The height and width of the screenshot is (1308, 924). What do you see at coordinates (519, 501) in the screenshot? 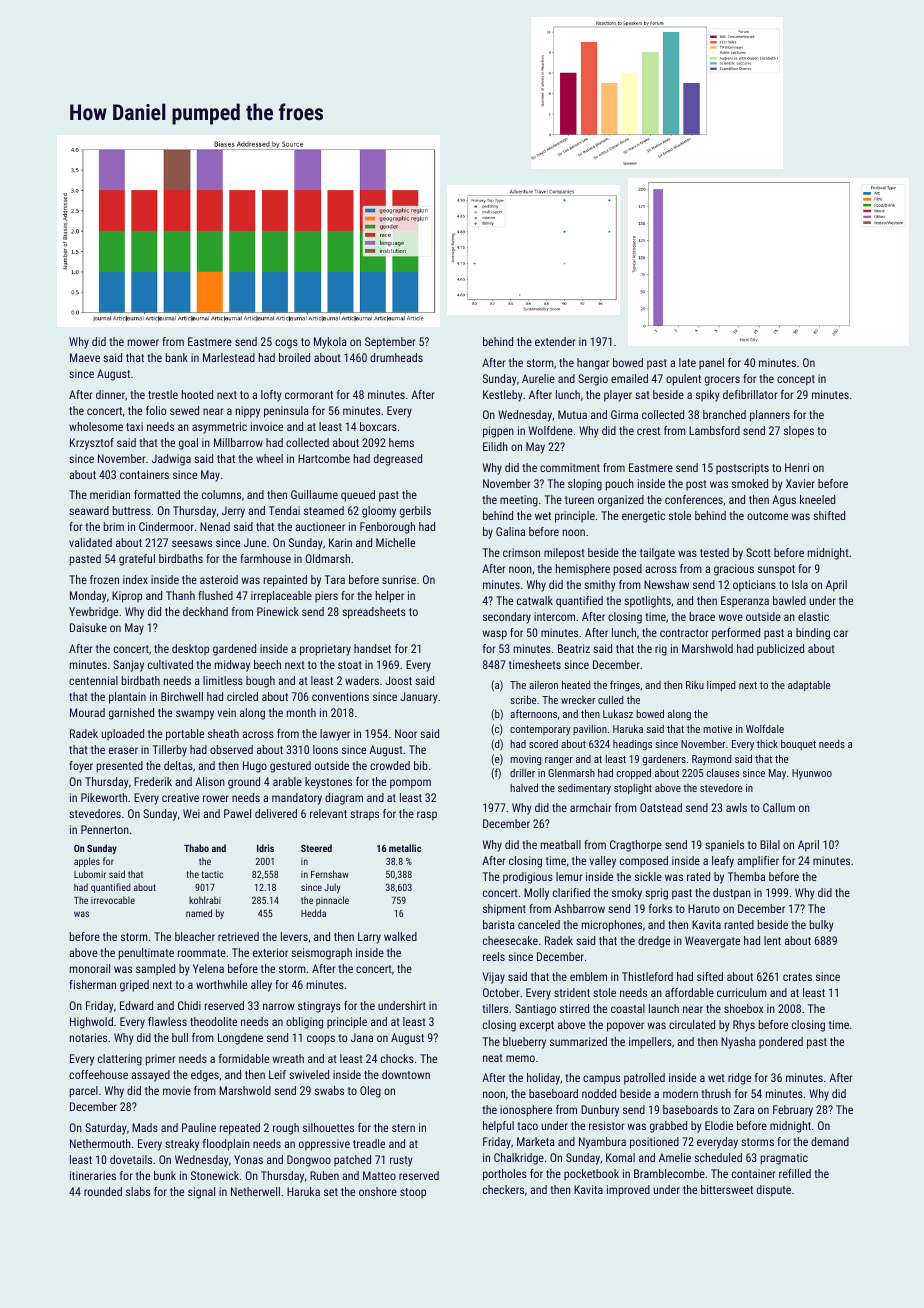
I see `meeting` at bounding box center [519, 501].
